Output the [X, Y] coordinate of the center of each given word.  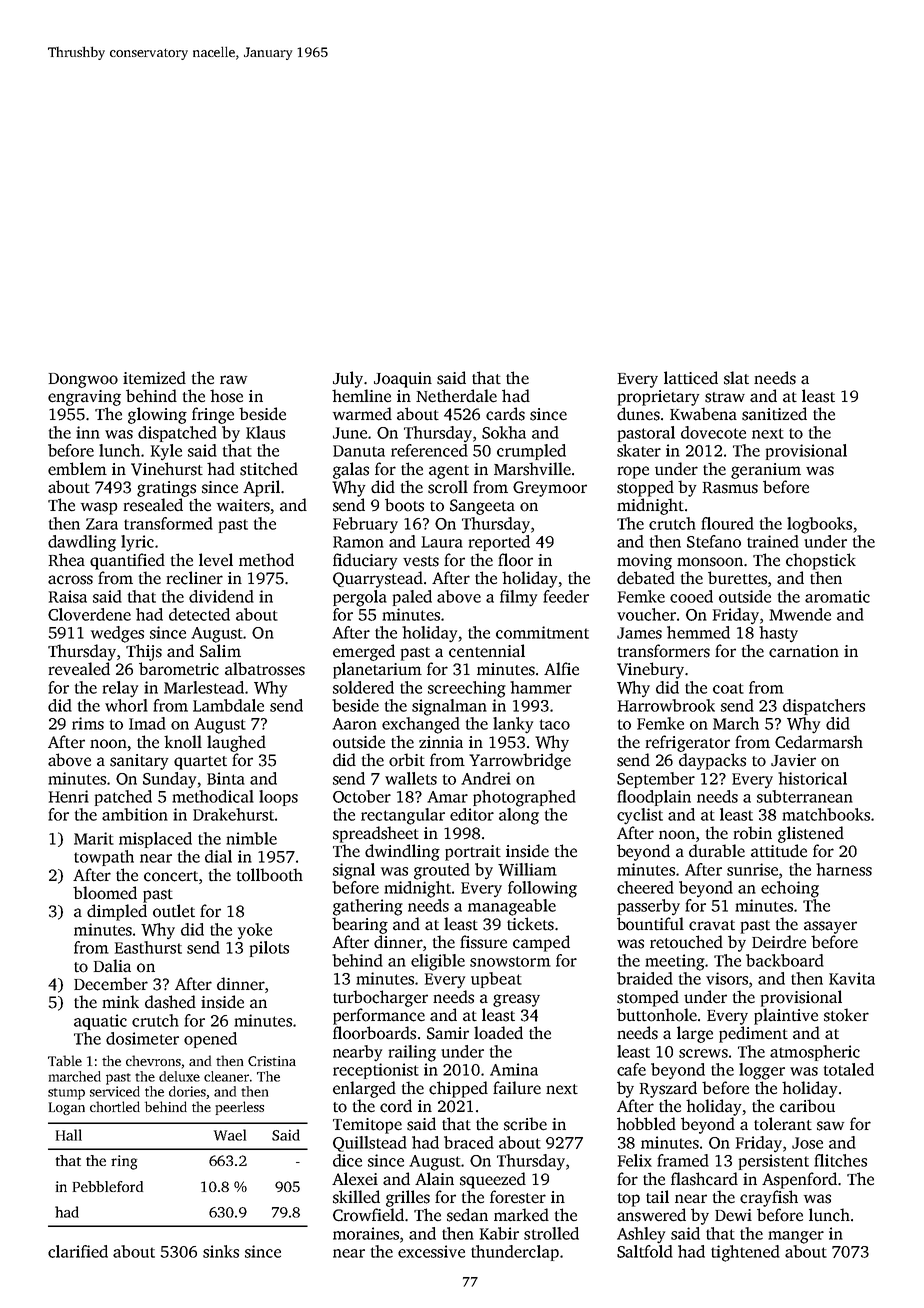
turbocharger [380, 998]
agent [449, 472]
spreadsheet [376, 834]
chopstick [821, 561]
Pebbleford [108, 1186]
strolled [551, 1233]
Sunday [169, 780]
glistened [811, 834]
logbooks [819, 525]
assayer [830, 927]
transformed [168, 523]
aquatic [100, 1022]
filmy [518, 598]
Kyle [166, 452]
